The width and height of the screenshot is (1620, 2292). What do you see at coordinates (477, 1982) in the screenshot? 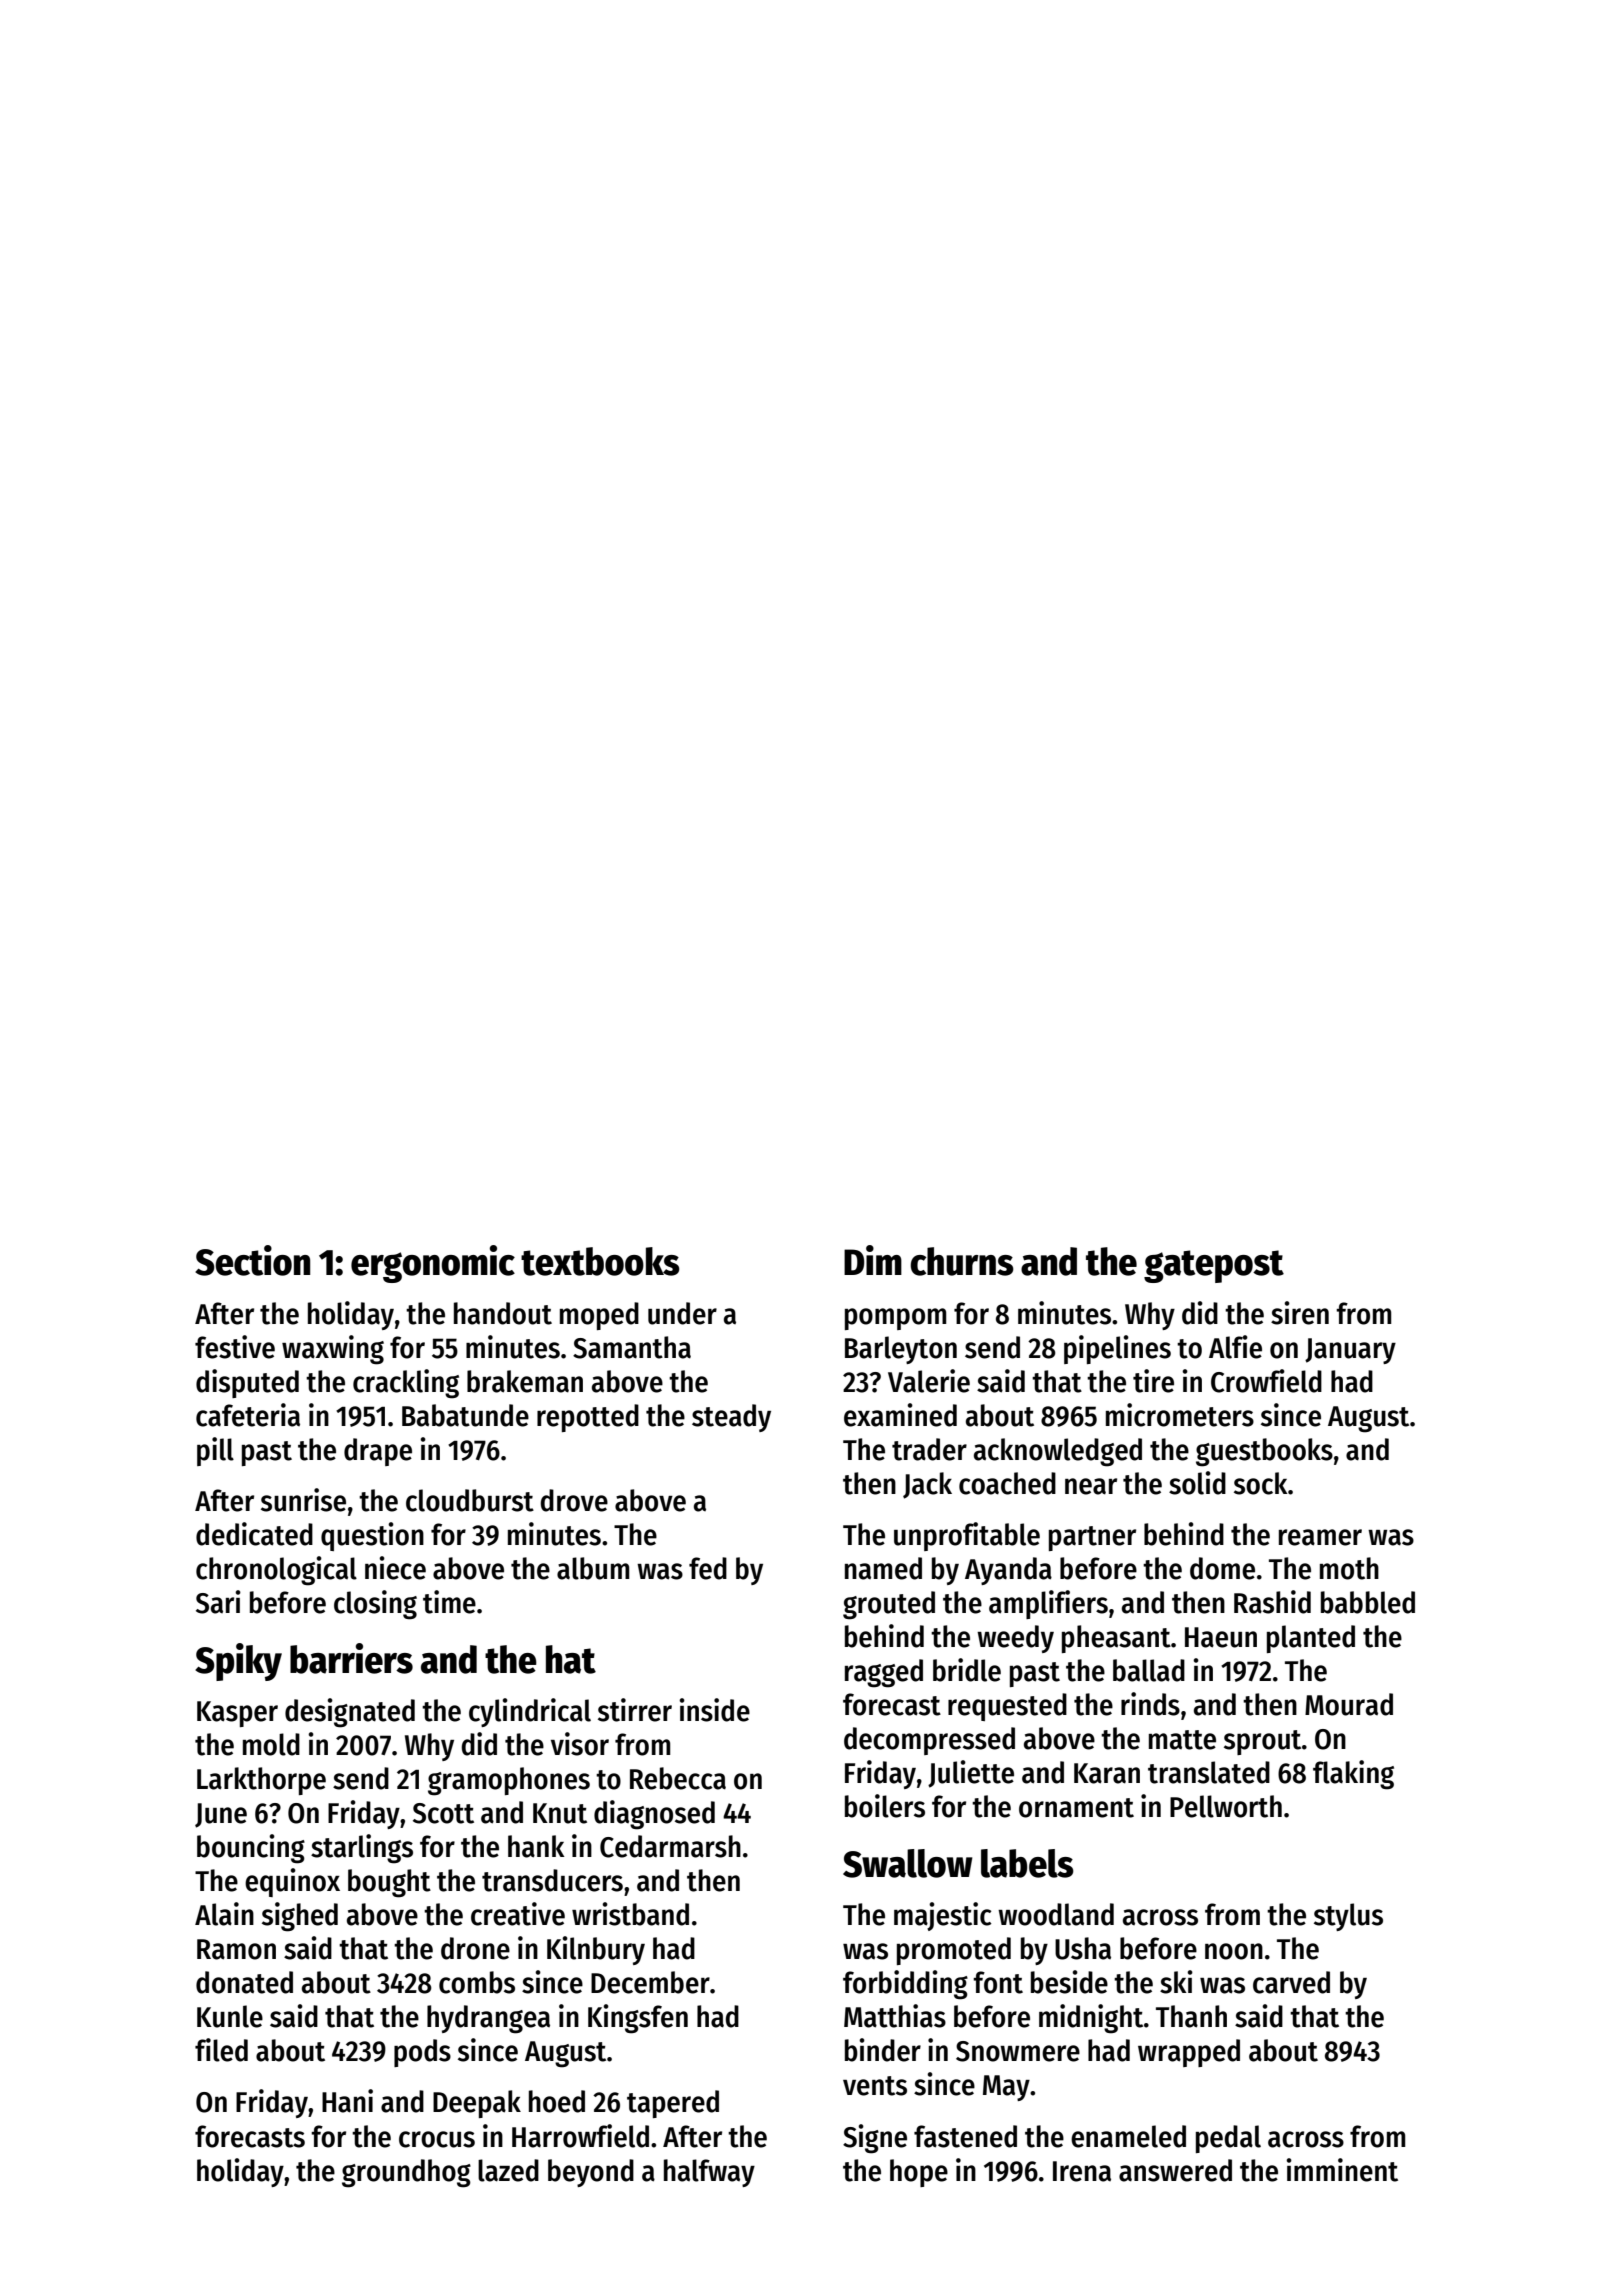
I see `combs` at bounding box center [477, 1982].
